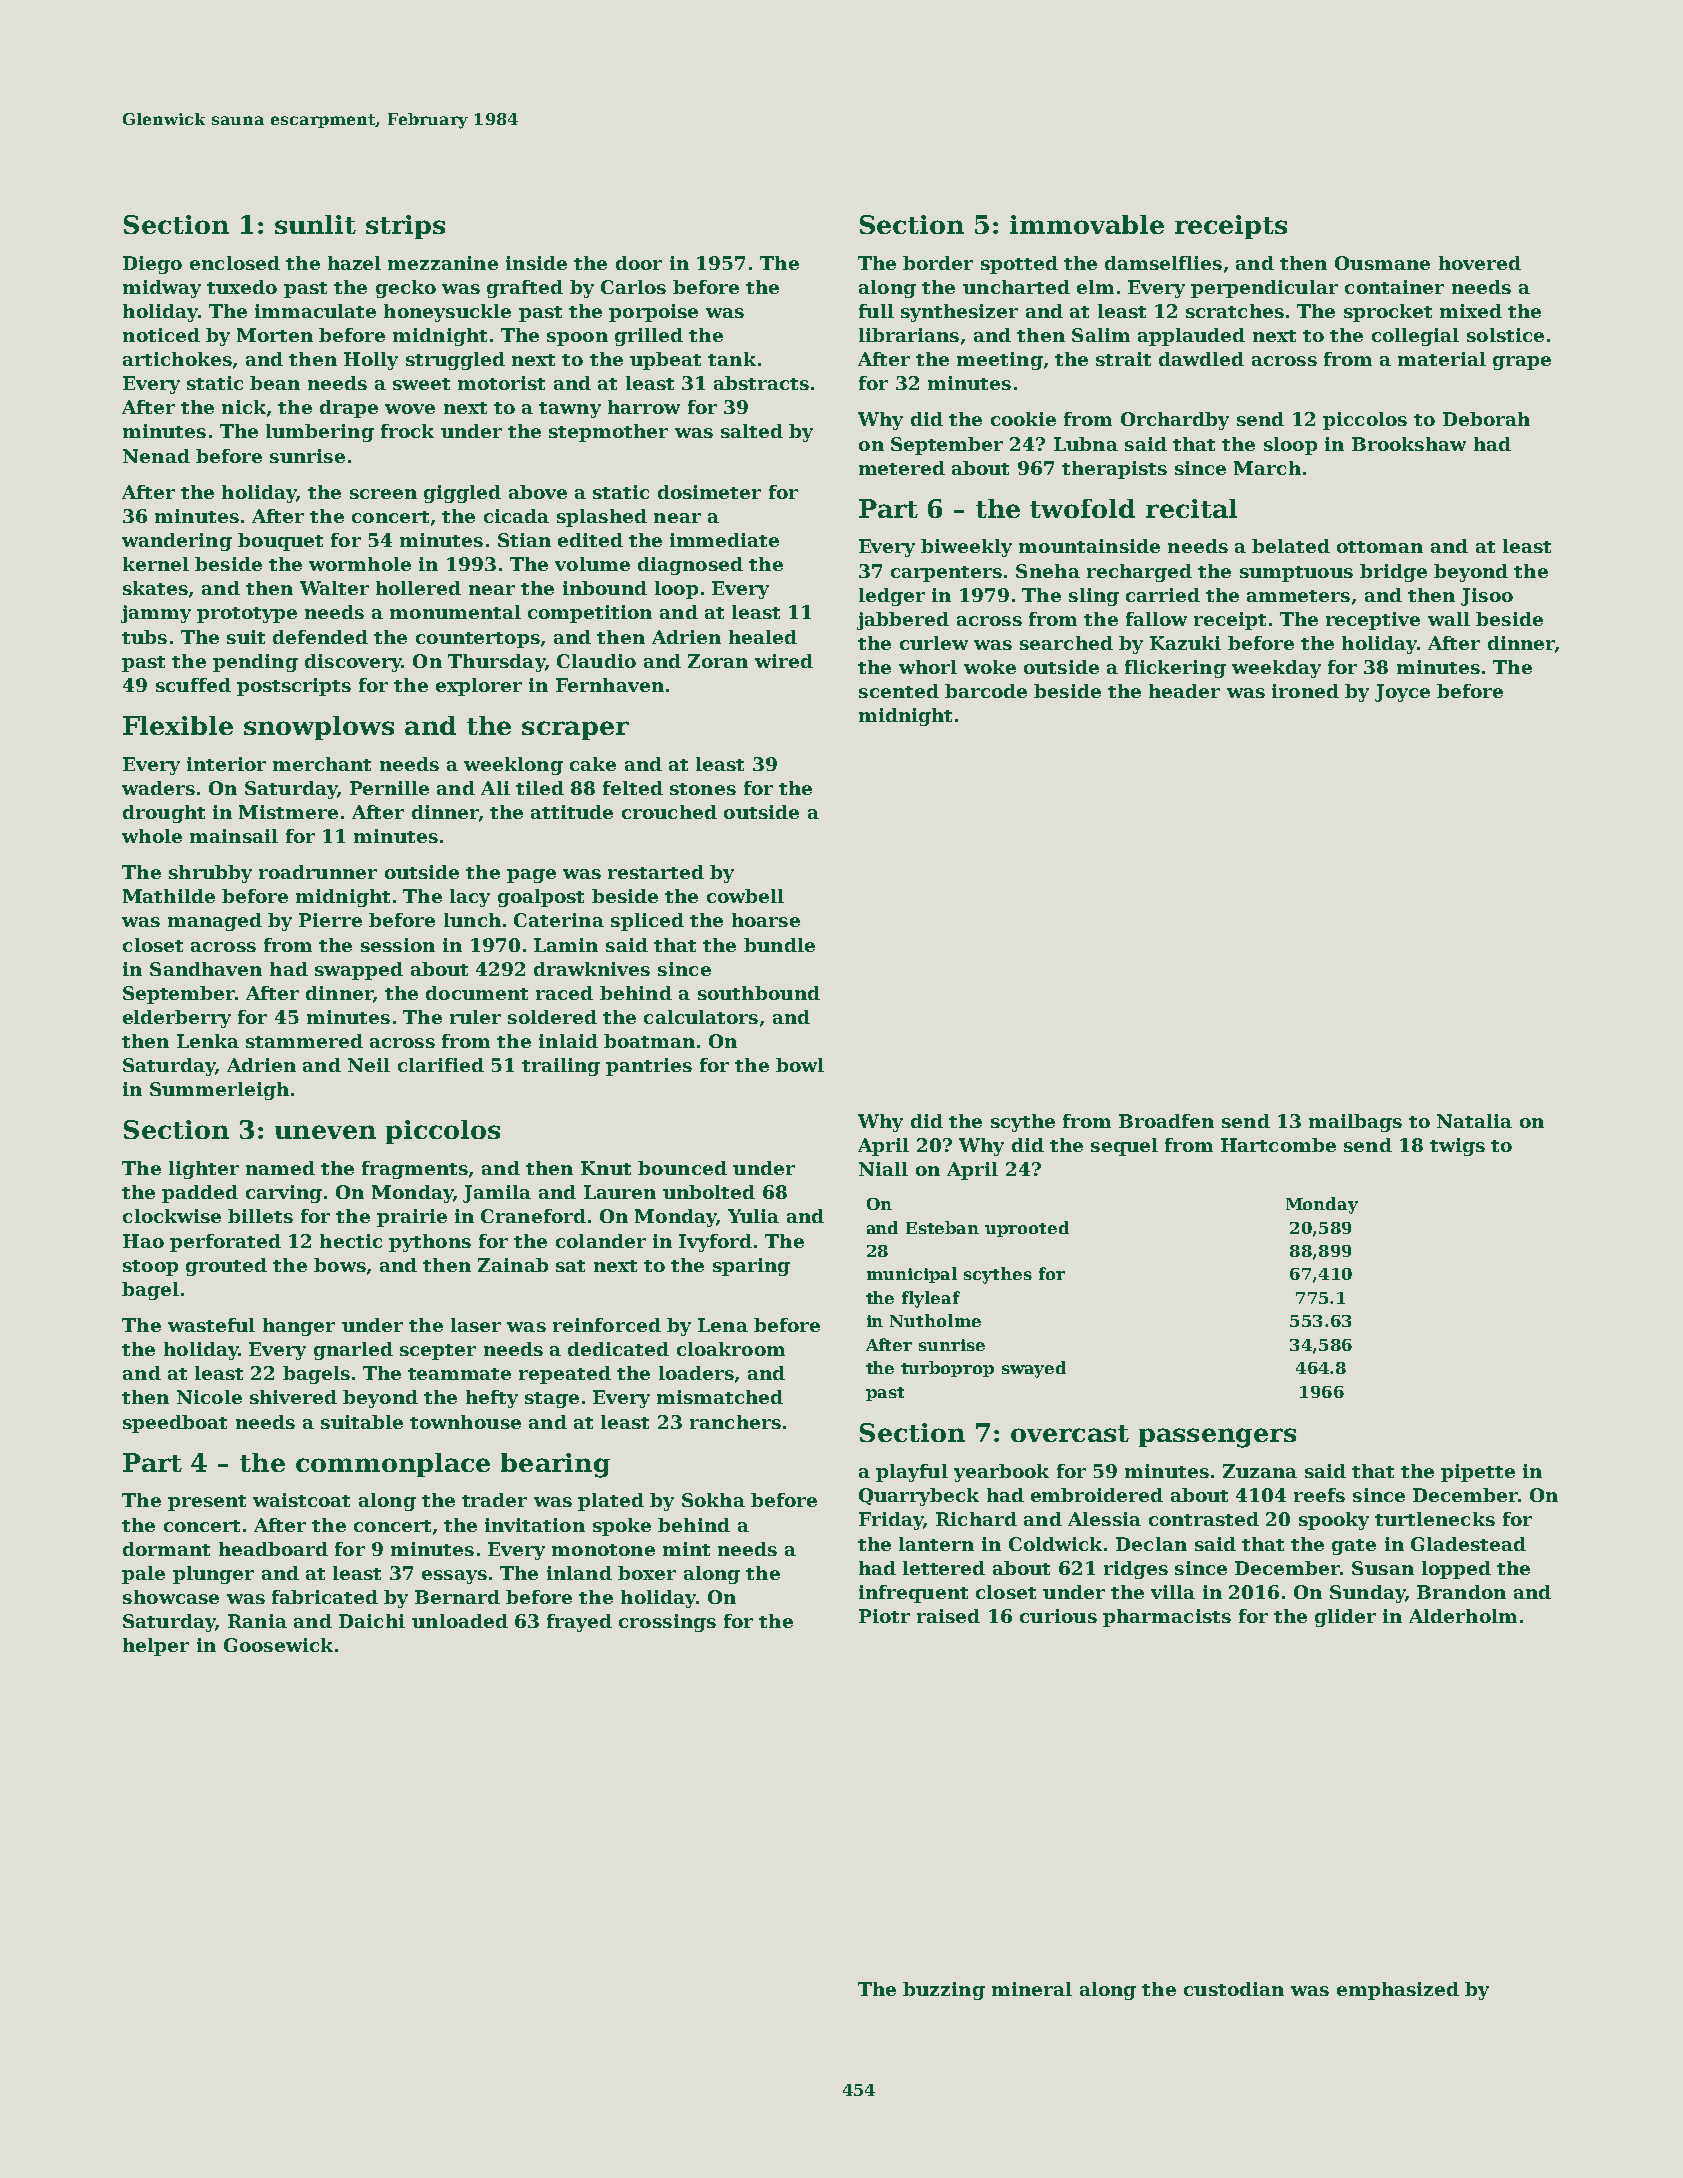 This image has height=2178, width=1683. I want to click on skates, so click(155, 588).
